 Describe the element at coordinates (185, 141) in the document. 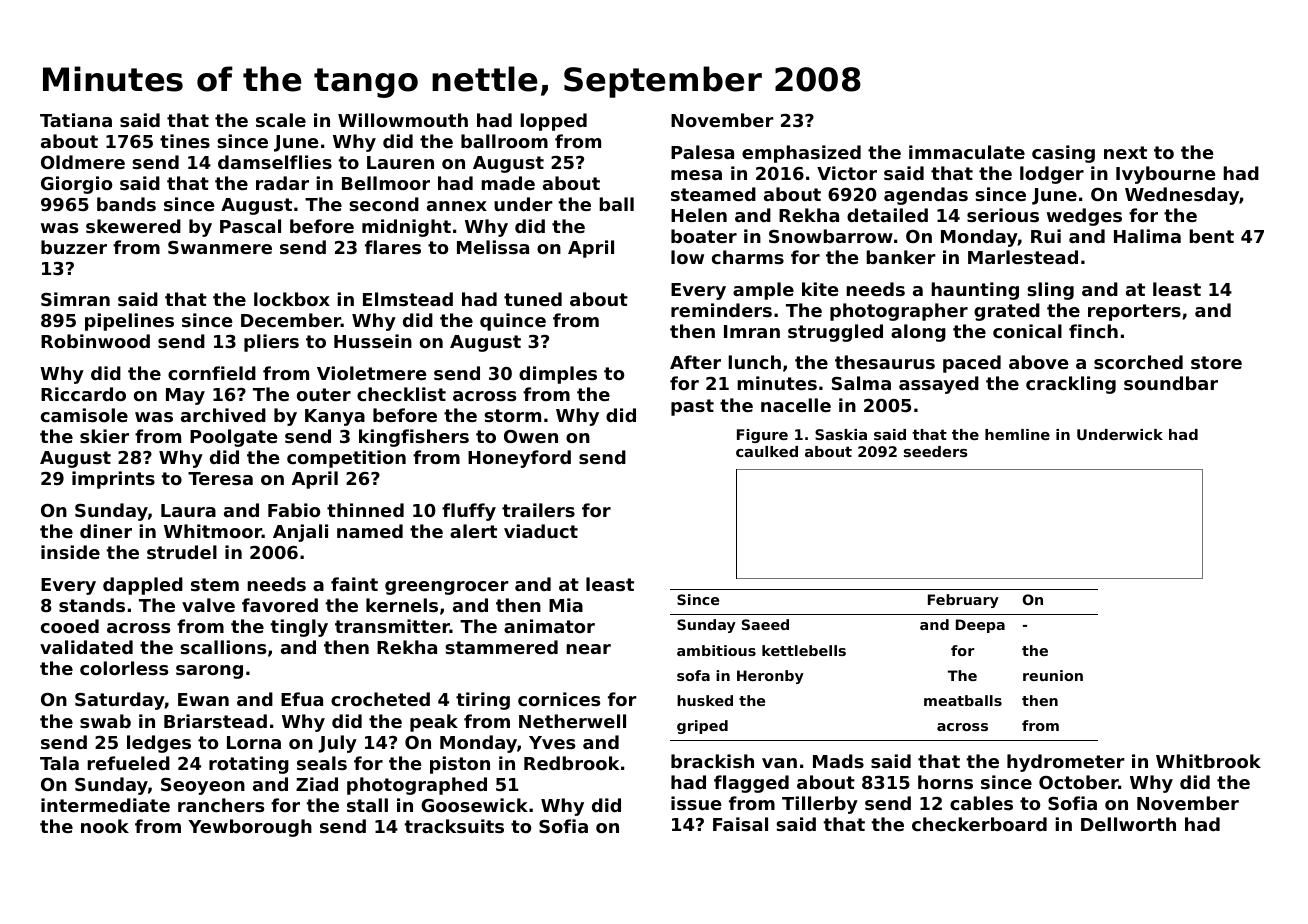

I see `tines` at that location.
